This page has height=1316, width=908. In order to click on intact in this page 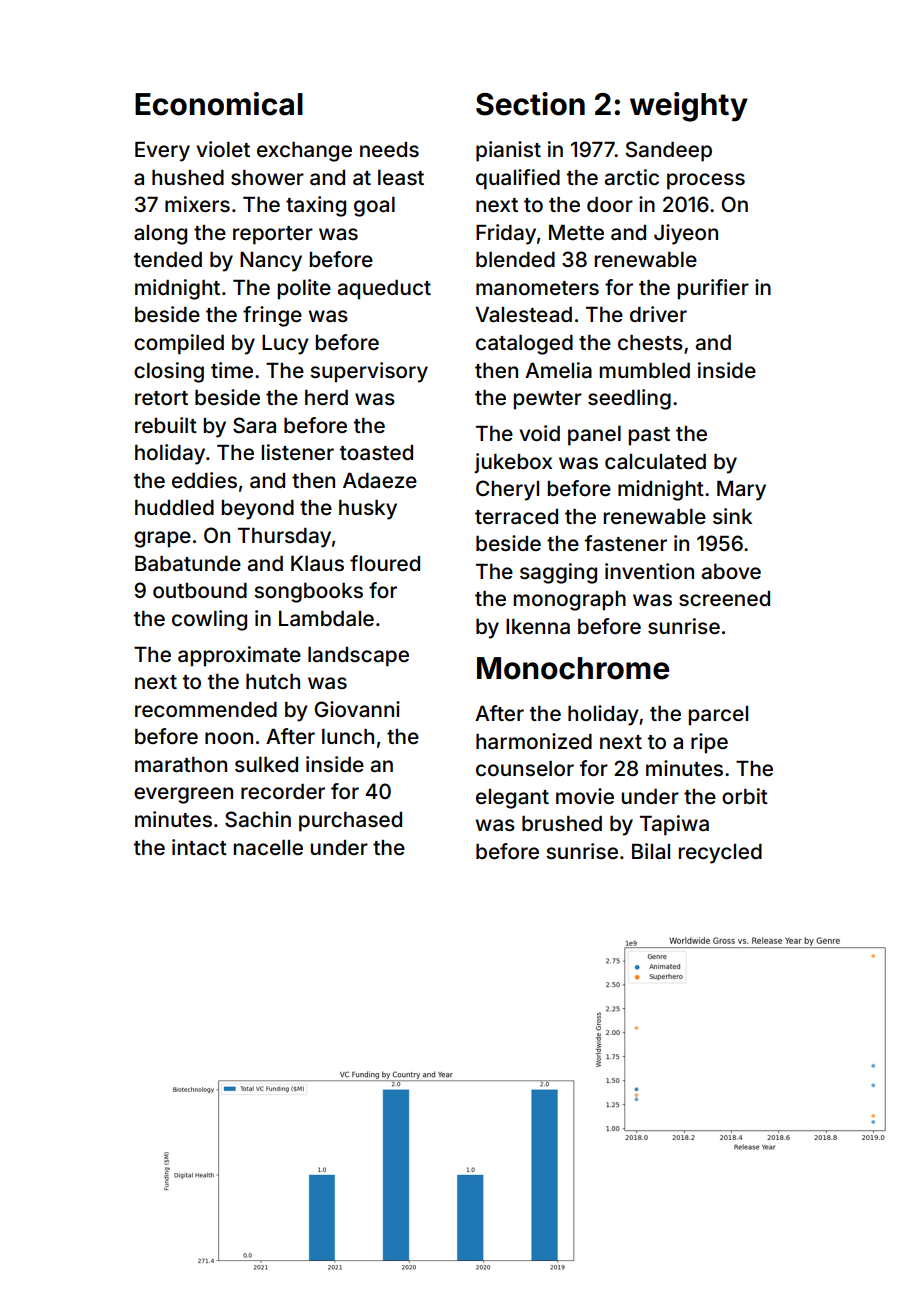, I will do `click(199, 847)`.
